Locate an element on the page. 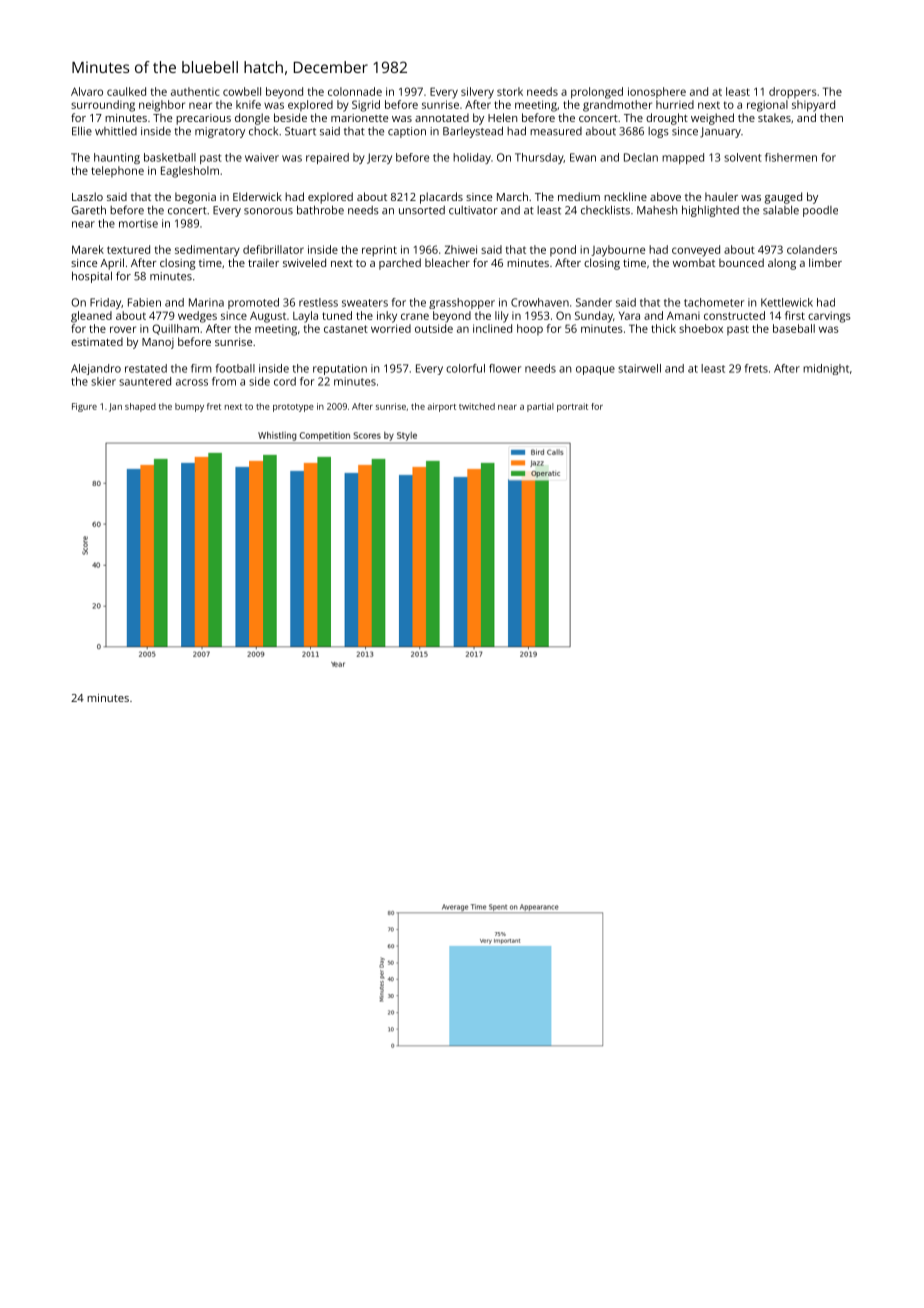  reputation is located at coordinates (340, 369).
